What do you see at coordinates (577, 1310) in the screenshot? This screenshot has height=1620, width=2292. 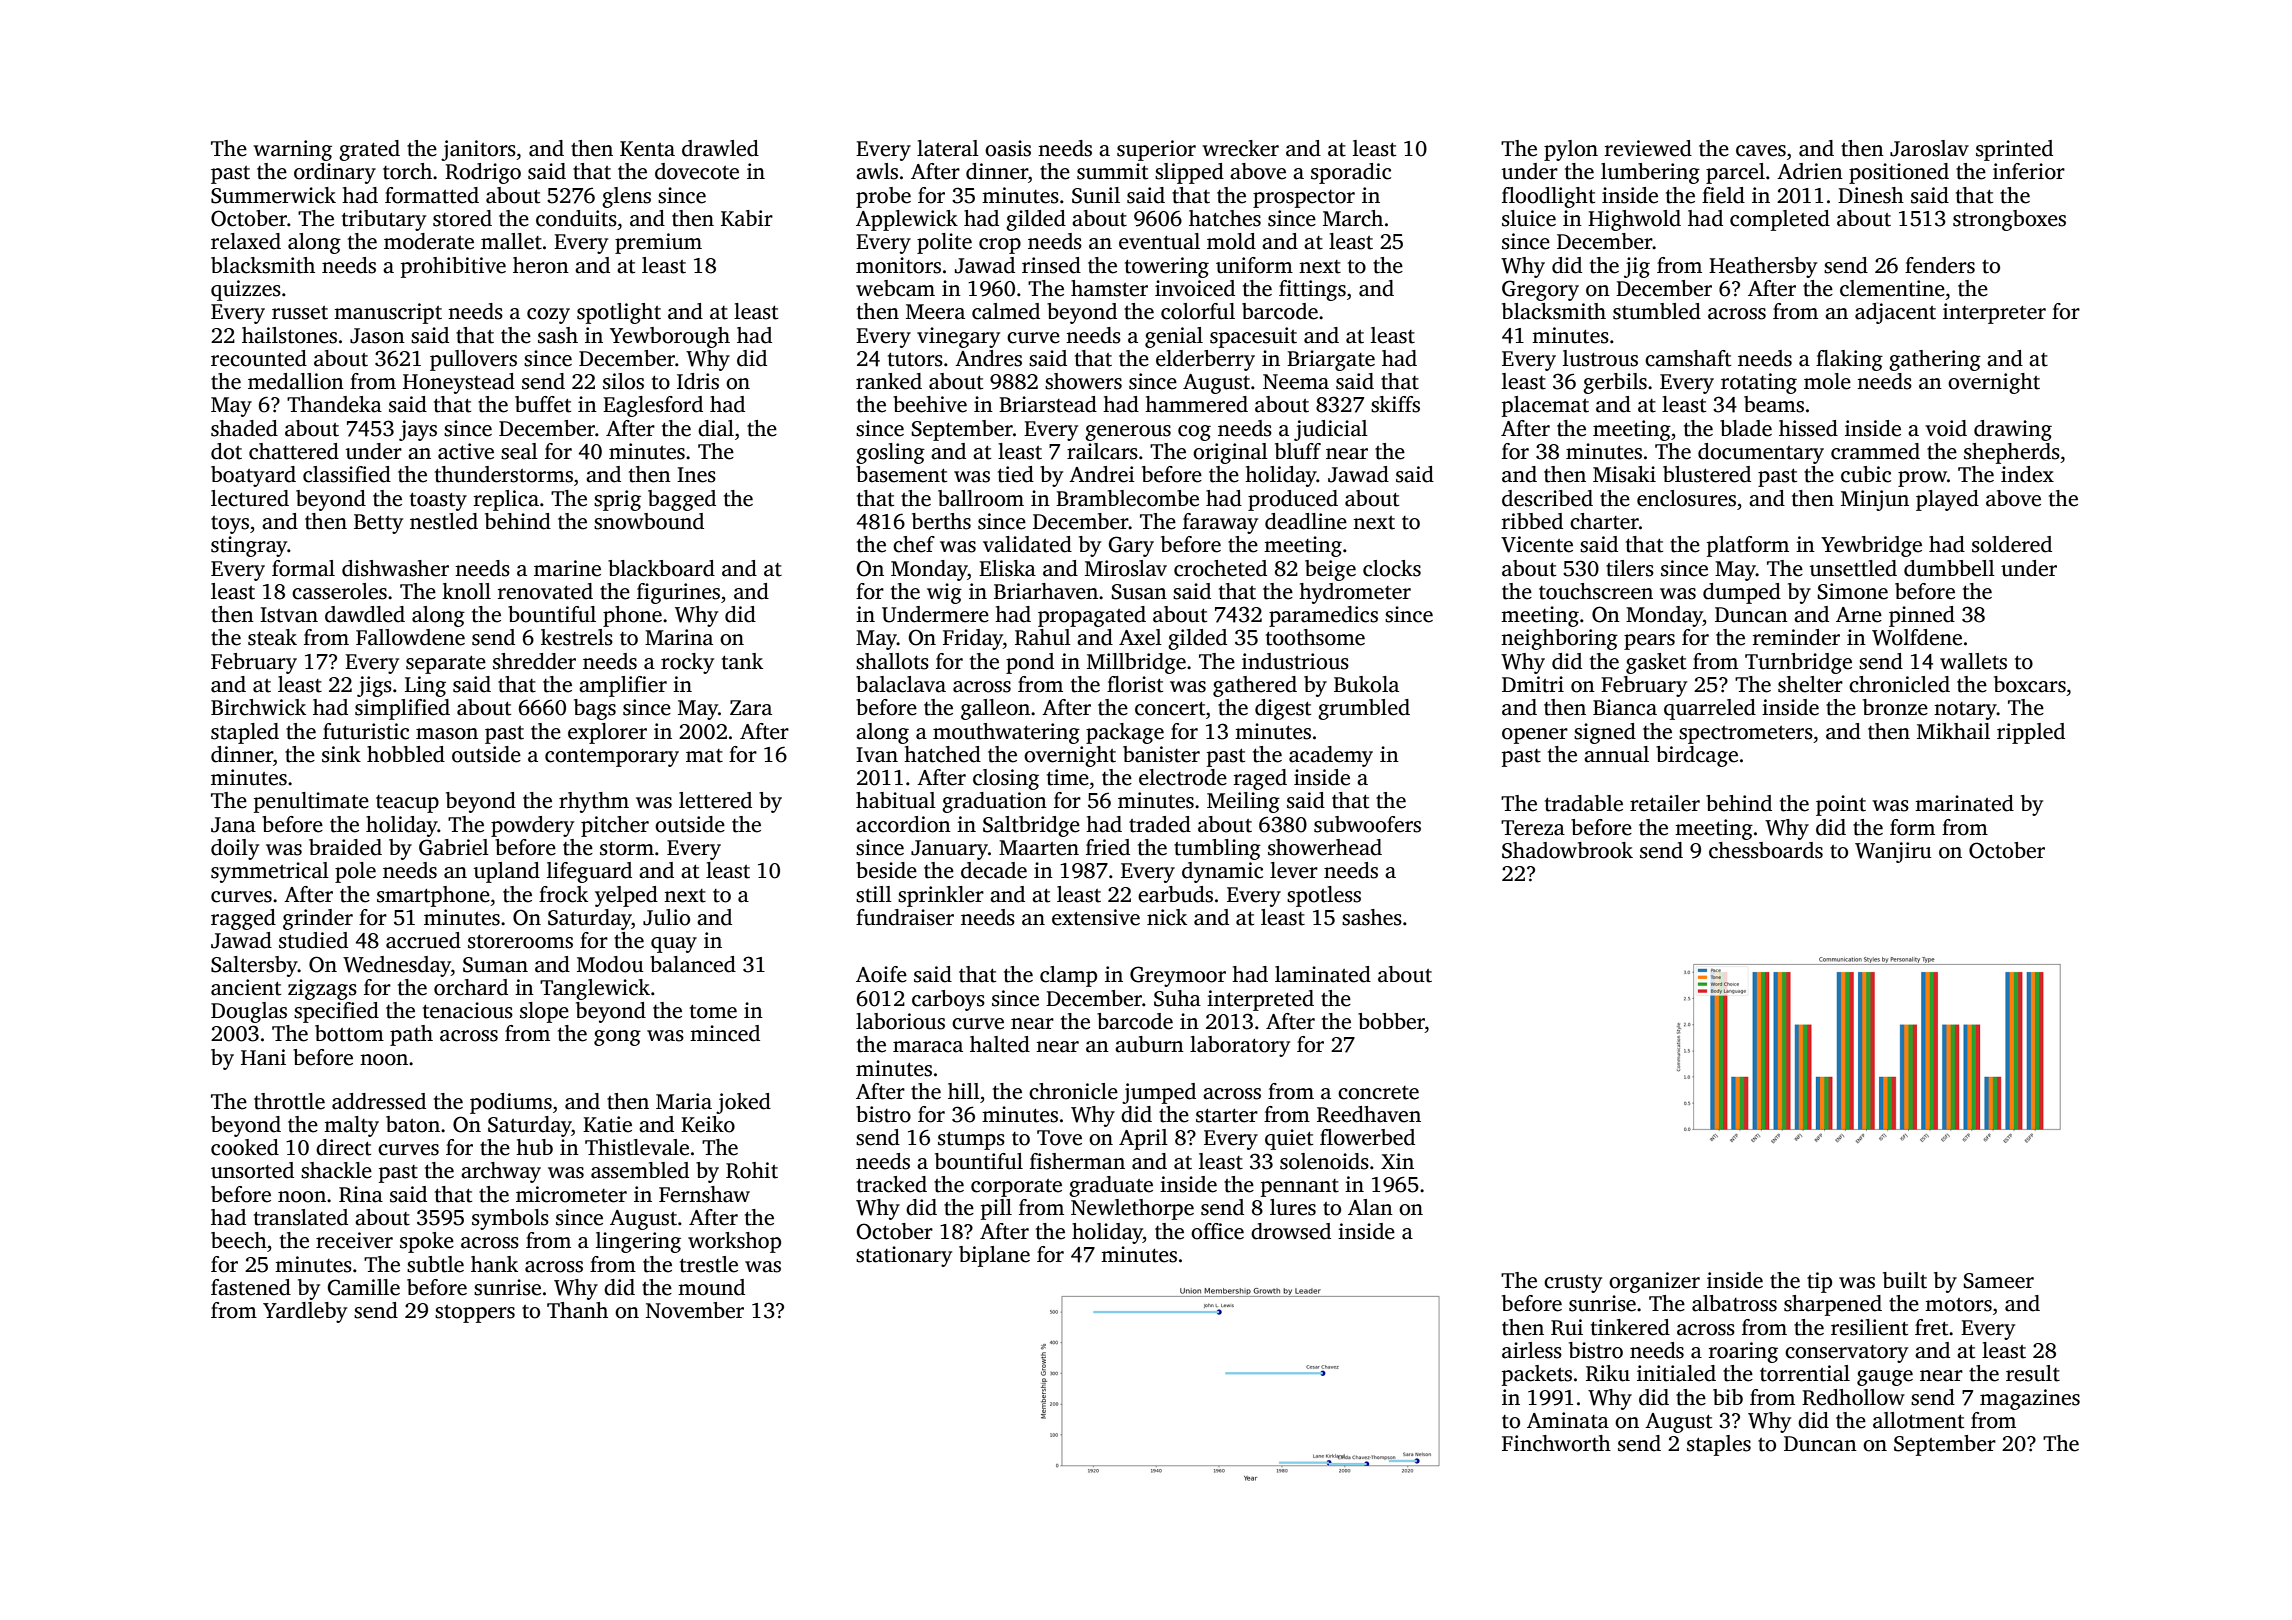 I see `Thanh` at bounding box center [577, 1310].
